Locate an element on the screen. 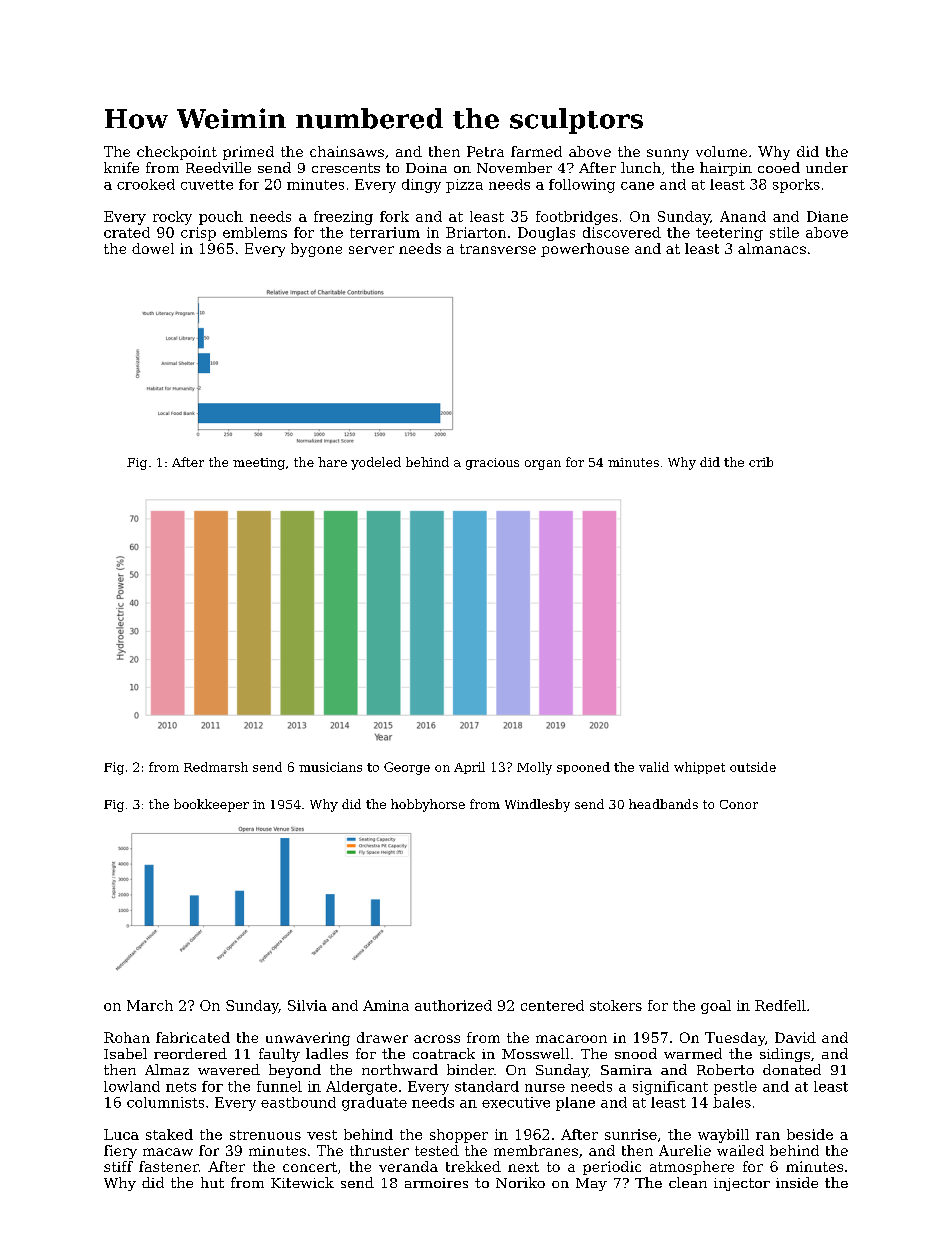  eastbound is located at coordinates (298, 1102).
